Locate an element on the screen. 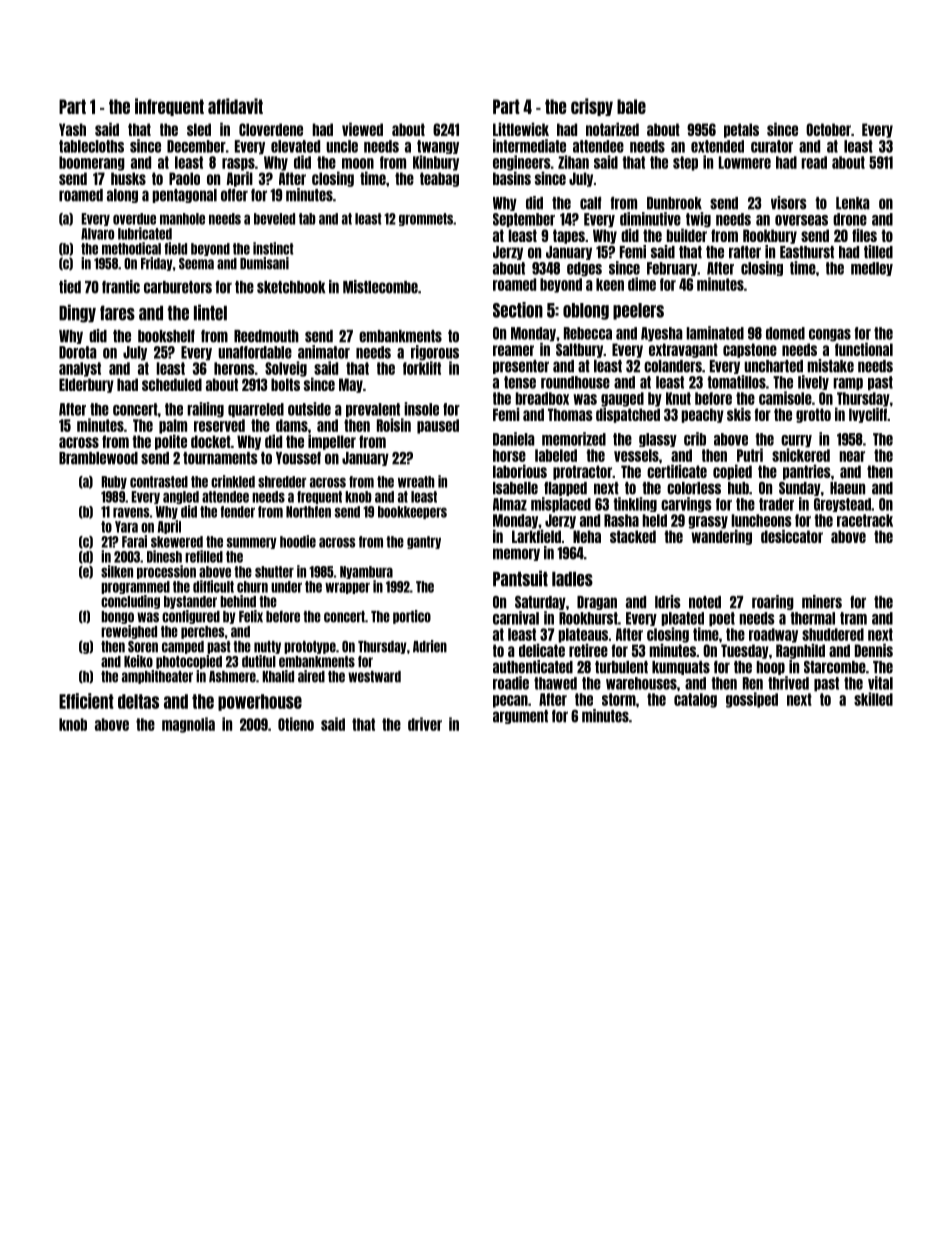  crispy is located at coordinates (592, 107).
